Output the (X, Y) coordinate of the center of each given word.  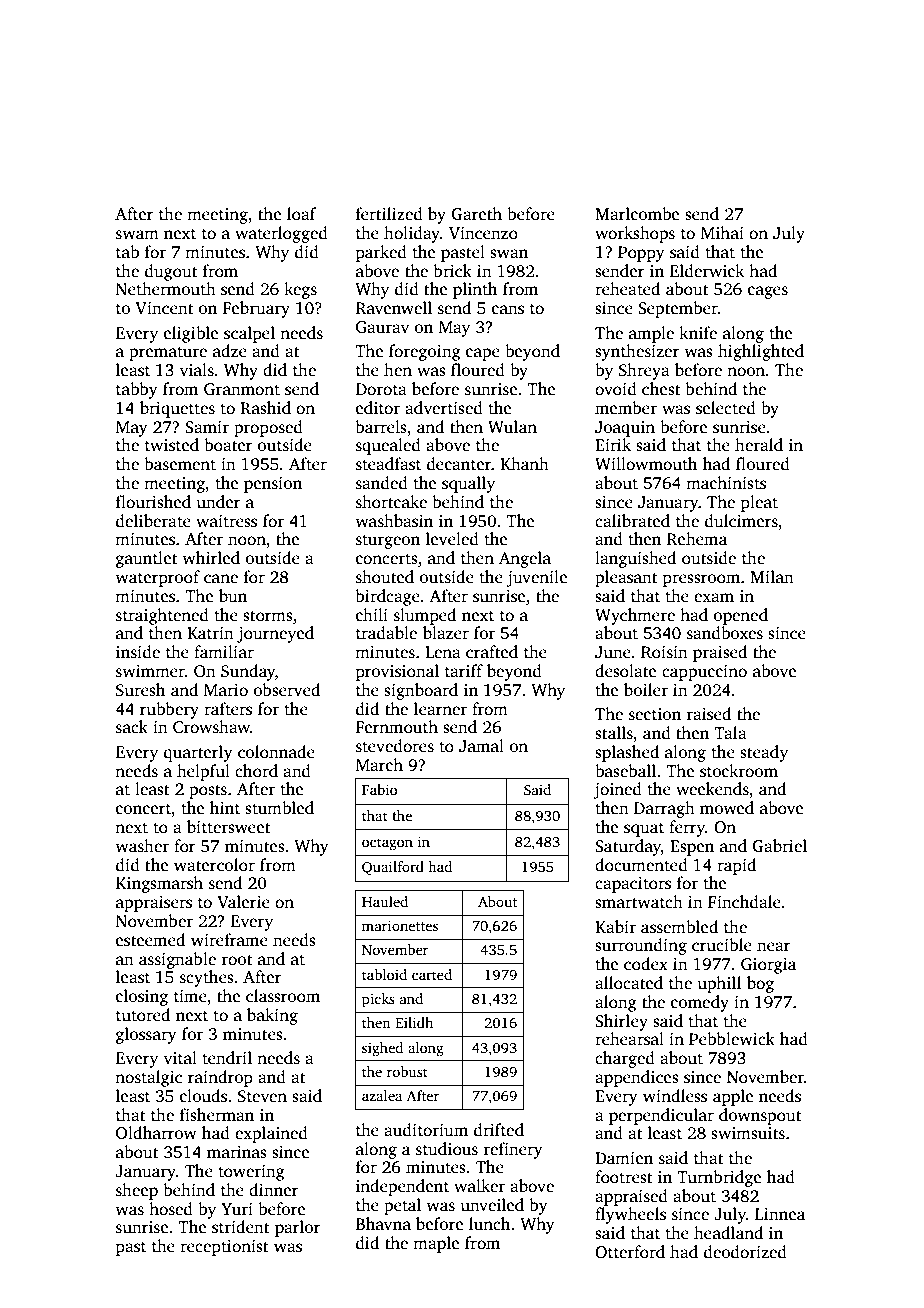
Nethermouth (166, 289)
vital (180, 1057)
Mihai (722, 232)
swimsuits (748, 1133)
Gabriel (779, 846)
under (218, 502)
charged (625, 1059)
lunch (489, 1224)
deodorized (745, 1252)
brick (452, 271)
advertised (444, 408)
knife (698, 333)
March (379, 764)
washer (142, 846)
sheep (137, 1191)
